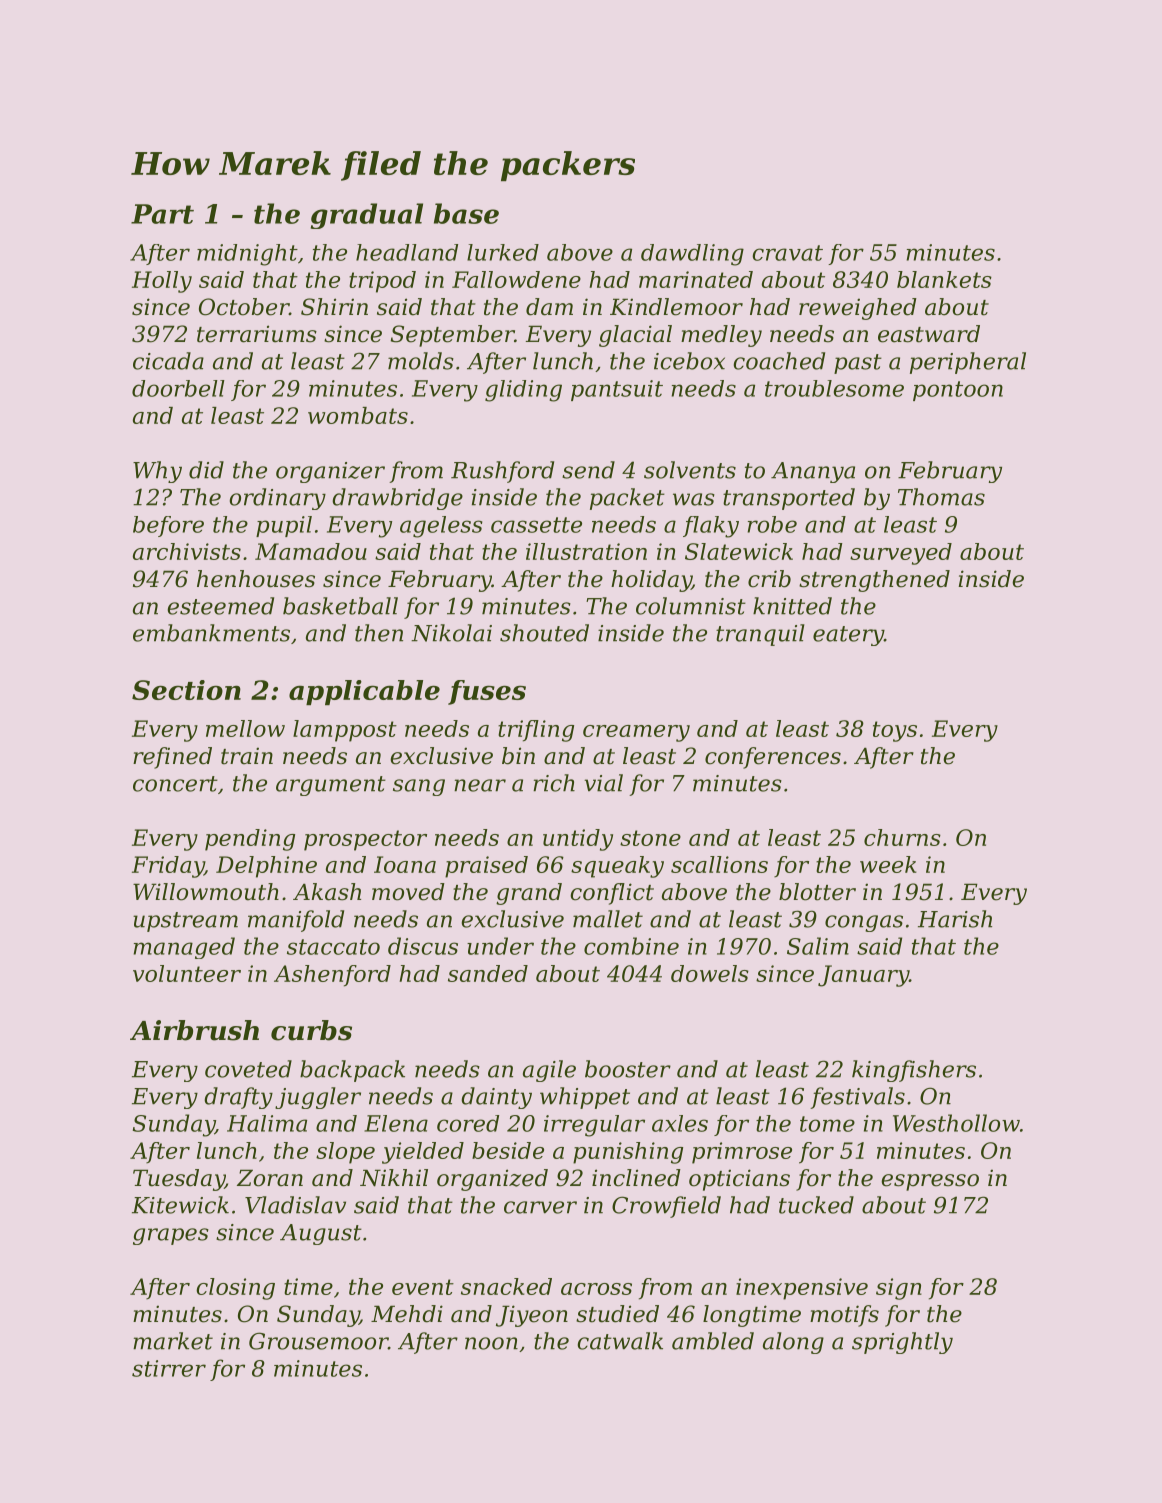  I want to click on cravat, so click(787, 253).
